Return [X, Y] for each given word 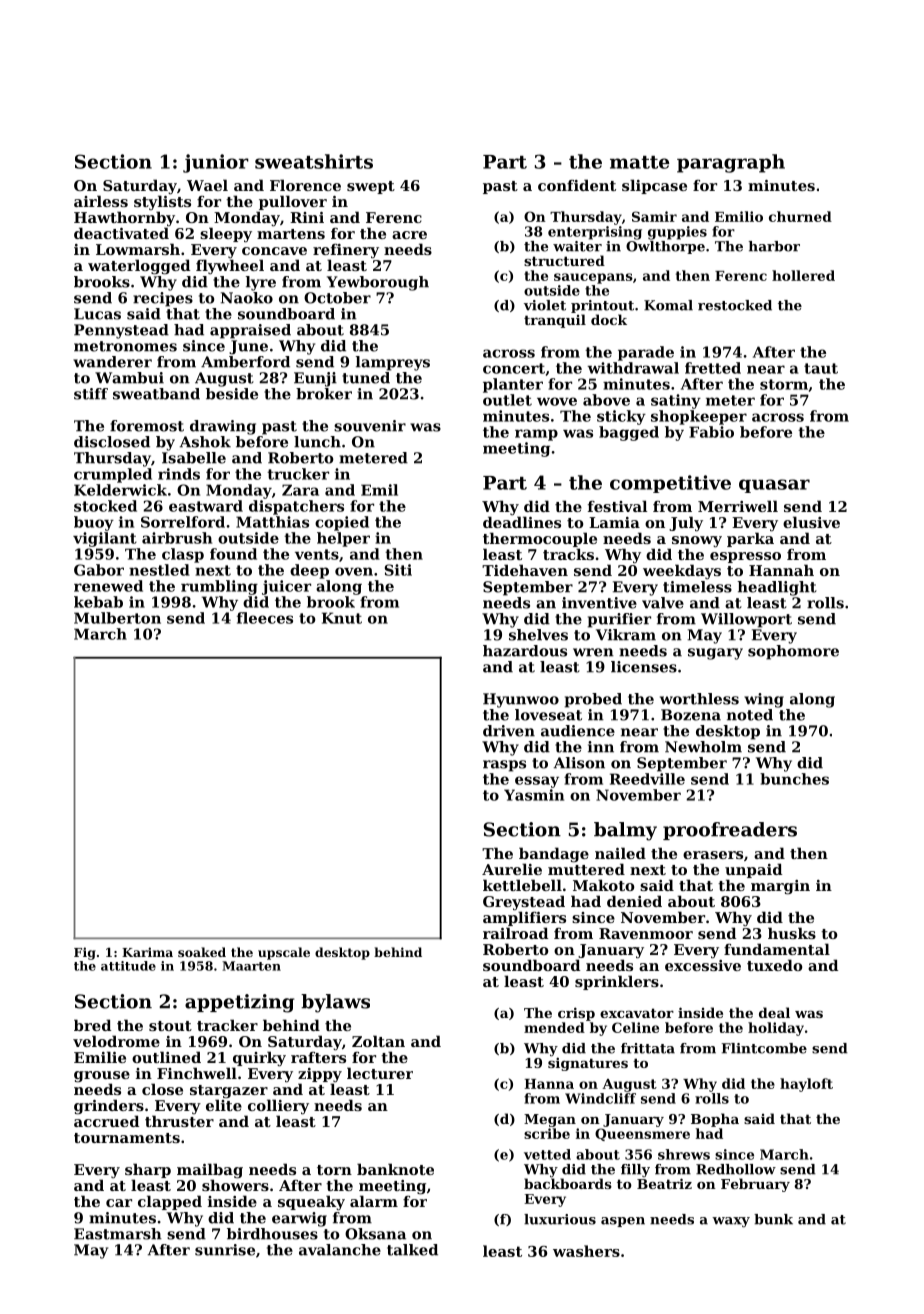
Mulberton [117, 618]
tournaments [127, 1138]
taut [821, 368]
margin [780, 887]
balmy [625, 831]
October [337, 298]
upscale [284, 953]
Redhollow [736, 1169]
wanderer [112, 362]
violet [545, 305]
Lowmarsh [138, 249]
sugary [715, 654]
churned [800, 216]
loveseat [548, 715]
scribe [547, 1133]
